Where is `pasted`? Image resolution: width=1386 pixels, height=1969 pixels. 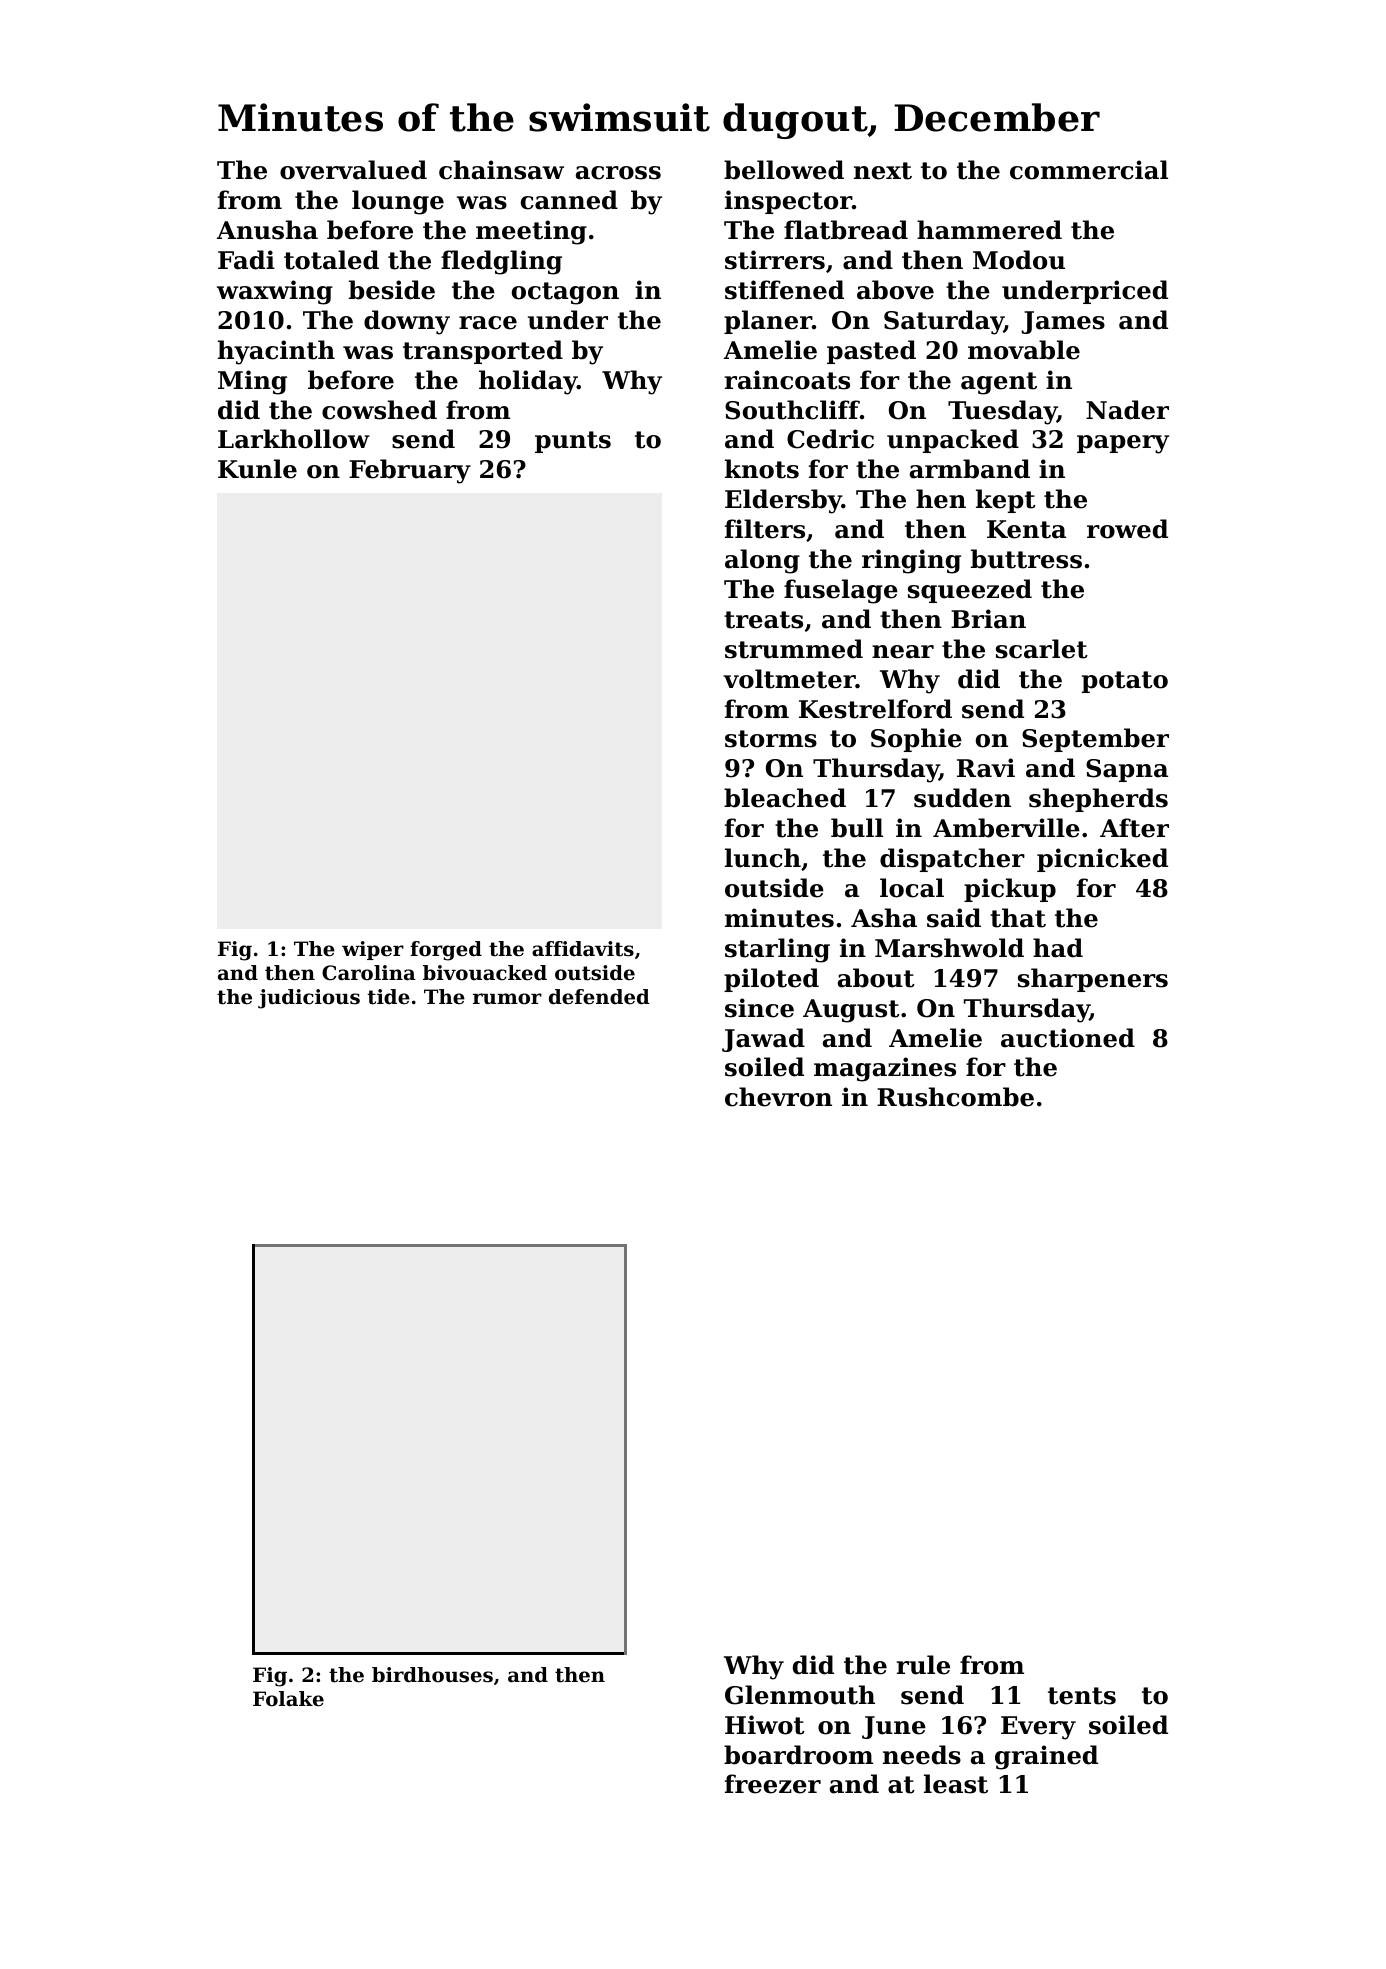
pasted is located at coordinates (871, 352).
